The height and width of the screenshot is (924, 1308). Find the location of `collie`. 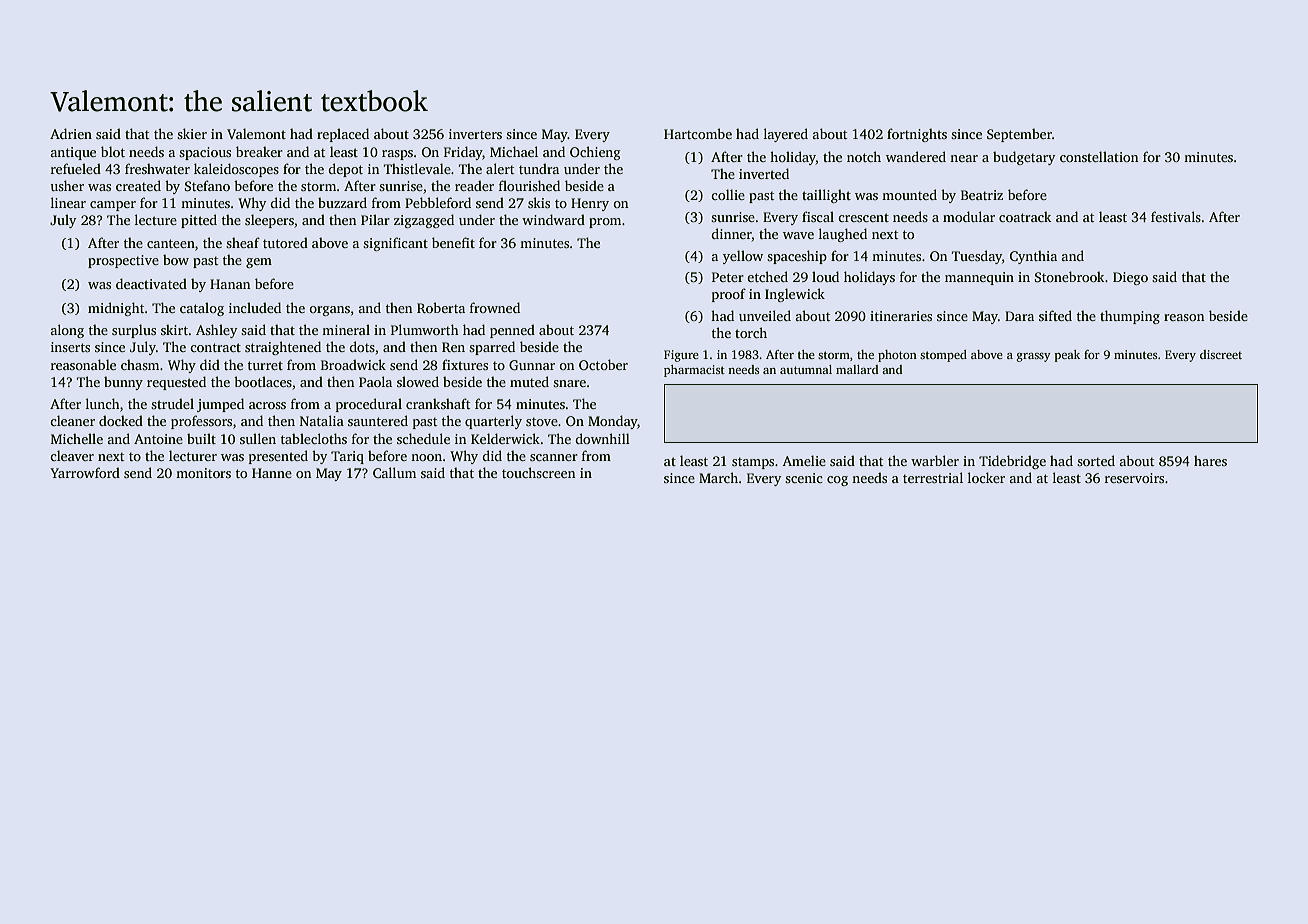

collie is located at coordinates (728, 194).
